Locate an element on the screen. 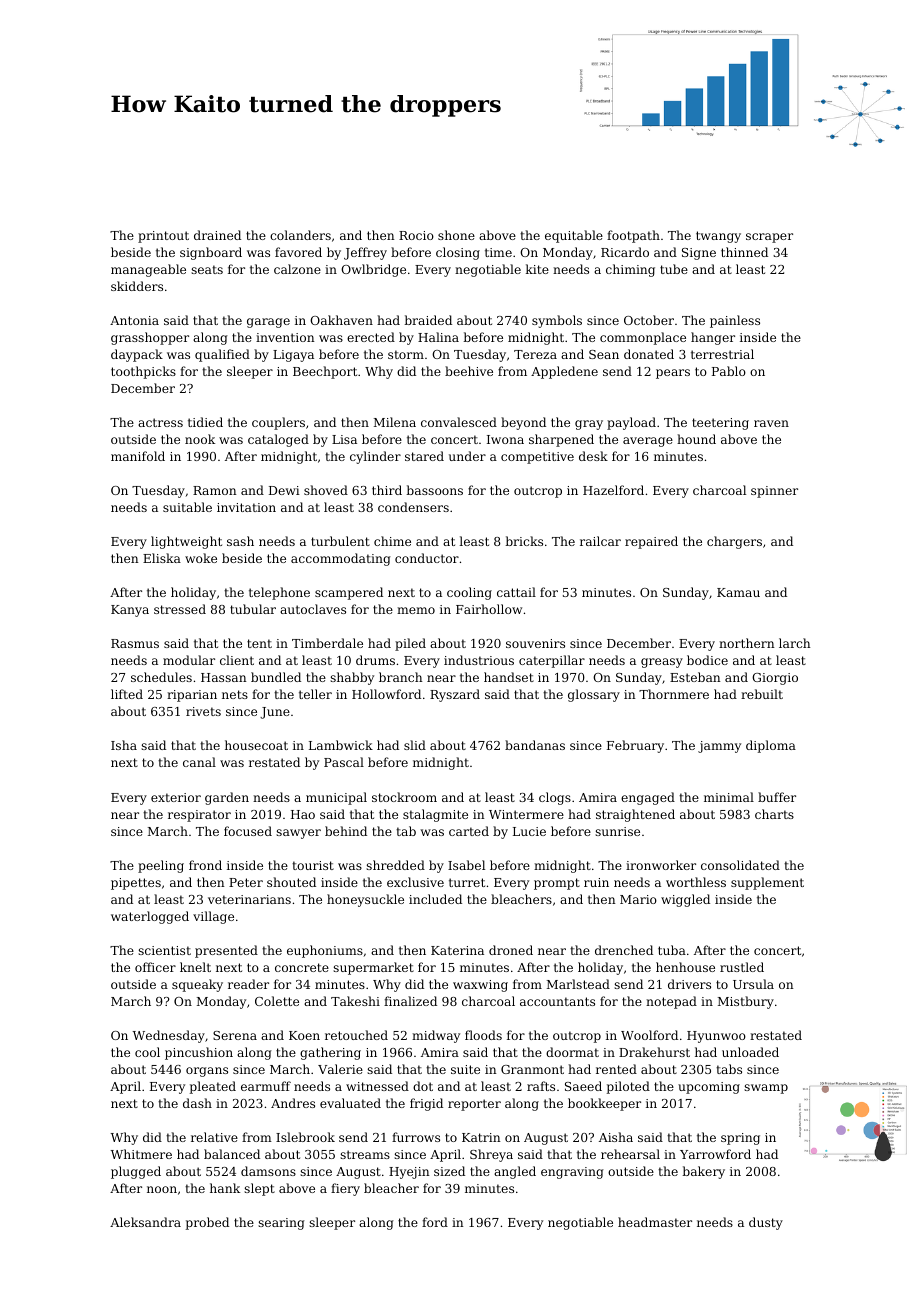 The image size is (924, 1308). garage is located at coordinates (268, 323).
